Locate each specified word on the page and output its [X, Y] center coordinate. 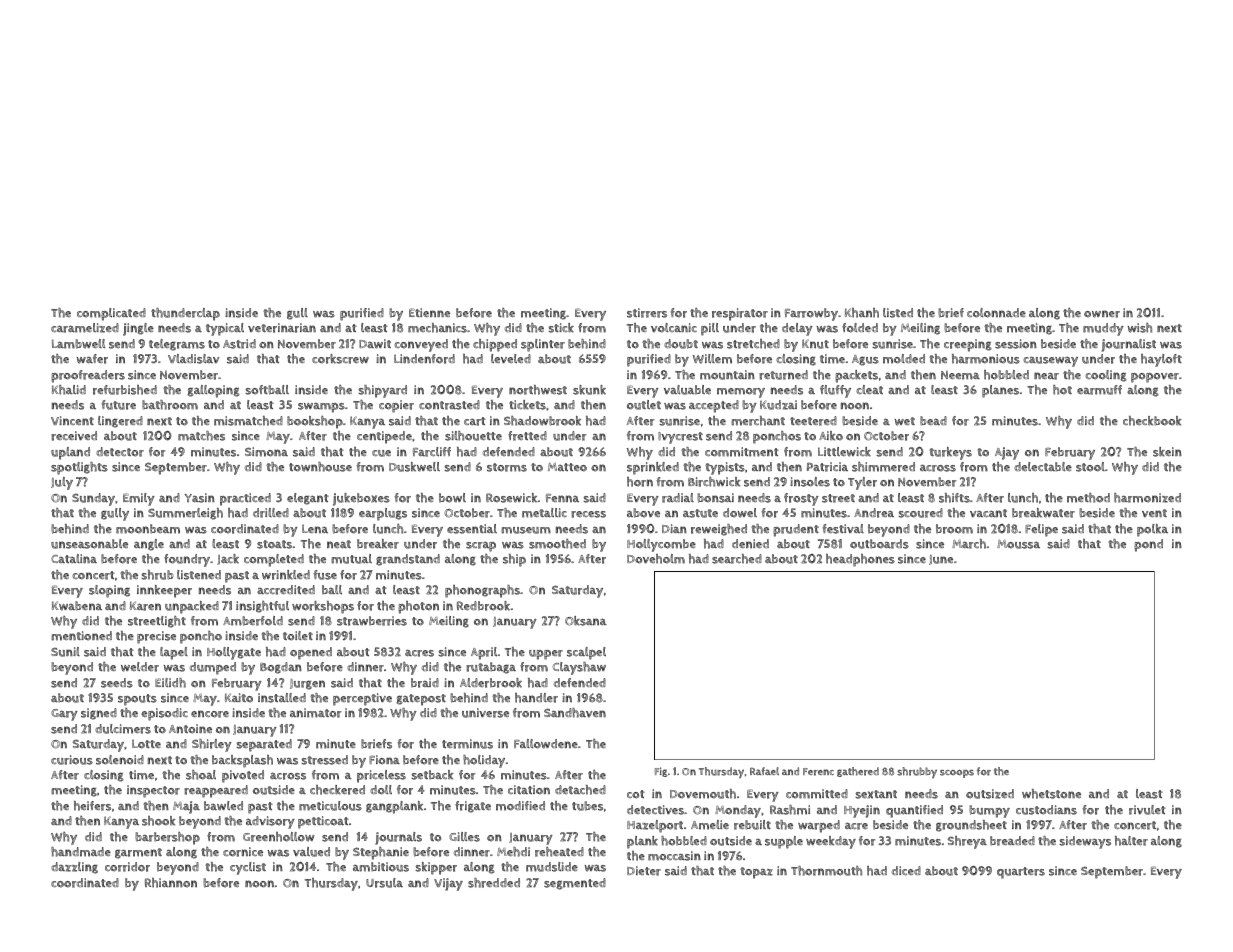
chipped [495, 345]
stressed [324, 760]
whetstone [1051, 794]
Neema [960, 375]
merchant [758, 421]
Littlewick [844, 452]
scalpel [586, 653]
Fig [661, 772]
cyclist [248, 868]
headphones [860, 560]
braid [425, 683]
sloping [109, 591]
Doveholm [656, 559]
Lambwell [78, 344]
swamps [321, 408]
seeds [117, 683]
